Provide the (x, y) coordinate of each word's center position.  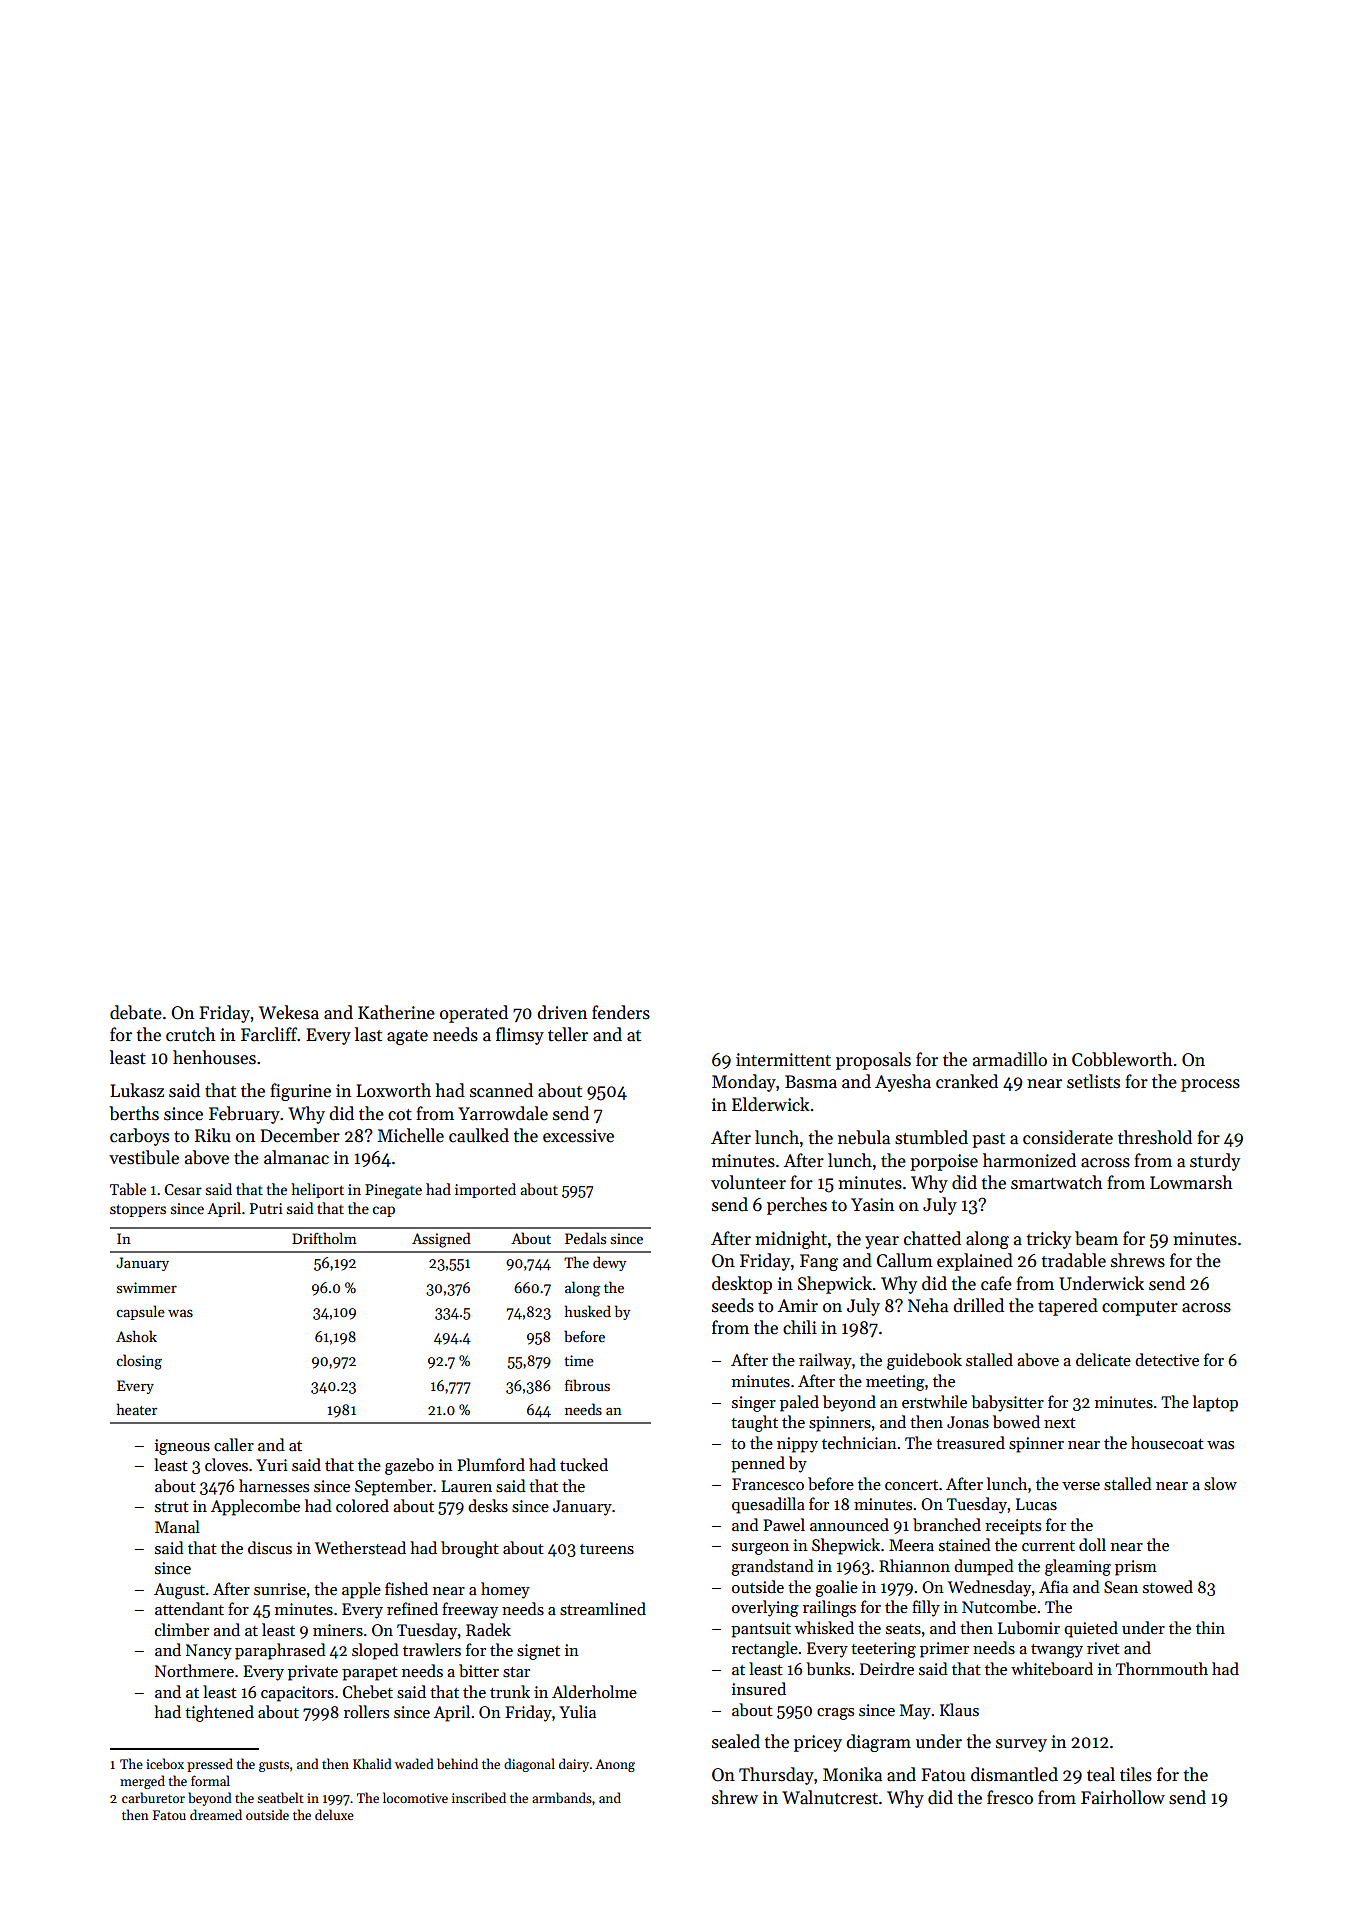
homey (505, 1590)
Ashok (136, 1336)
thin (1210, 1627)
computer (1140, 1308)
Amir (798, 1305)
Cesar (183, 1189)
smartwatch (1056, 1182)
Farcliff (269, 1034)
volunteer (748, 1182)
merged (142, 1782)
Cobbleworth (1122, 1059)
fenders (621, 1012)
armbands (562, 1797)
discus (270, 1547)
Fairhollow (1123, 1797)
